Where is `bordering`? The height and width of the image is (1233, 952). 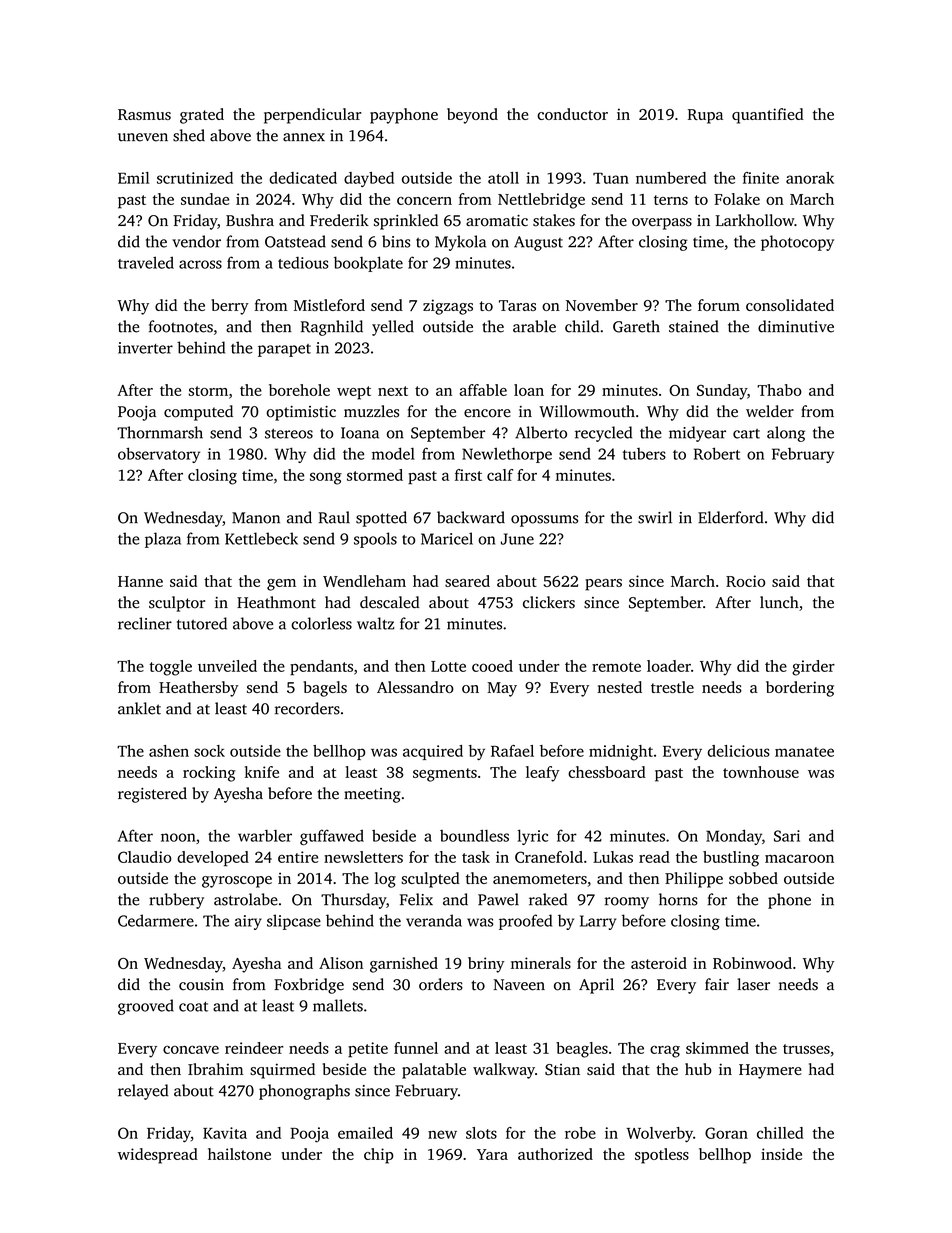 bordering is located at coordinates (800, 689).
